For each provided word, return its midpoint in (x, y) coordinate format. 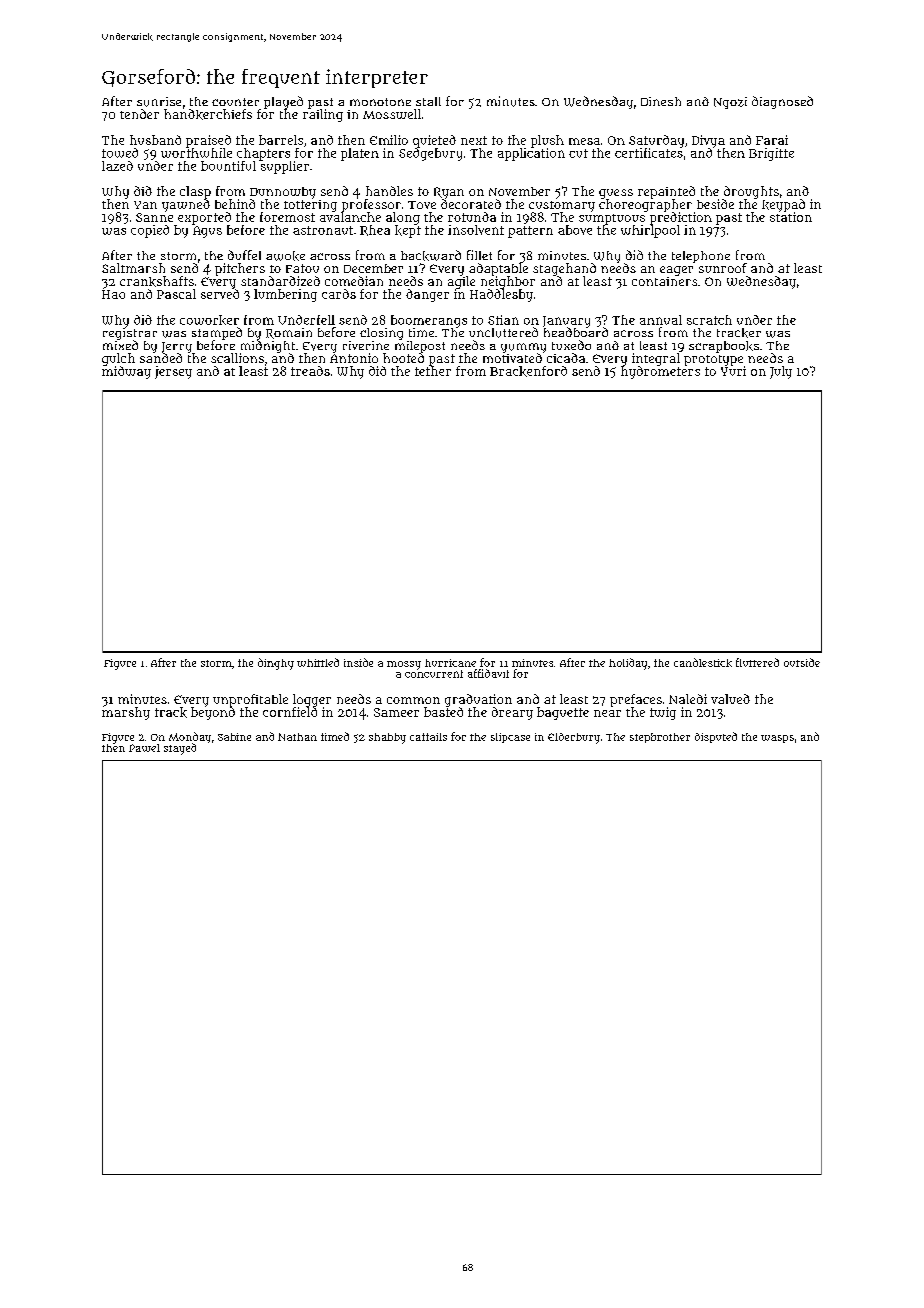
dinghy (276, 664)
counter (235, 102)
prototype (713, 360)
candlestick (703, 662)
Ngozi (730, 103)
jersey (173, 372)
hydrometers (660, 372)
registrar (130, 334)
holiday (628, 664)
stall (428, 101)
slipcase (510, 738)
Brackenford (528, 371)
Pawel (144, 748)
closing (381, 334)
